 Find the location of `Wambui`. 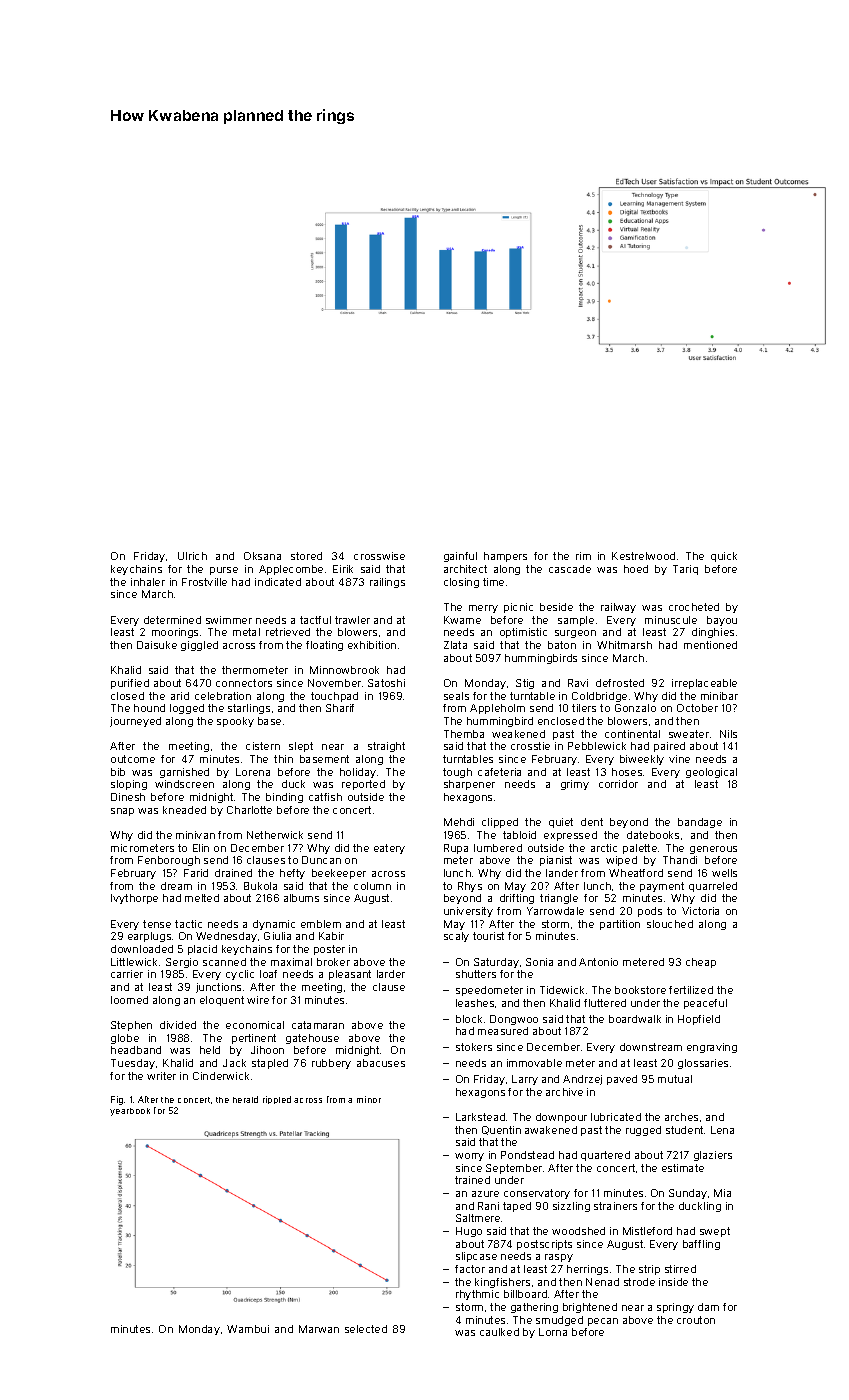

Wambui is located at coordinates (248, 1329).
